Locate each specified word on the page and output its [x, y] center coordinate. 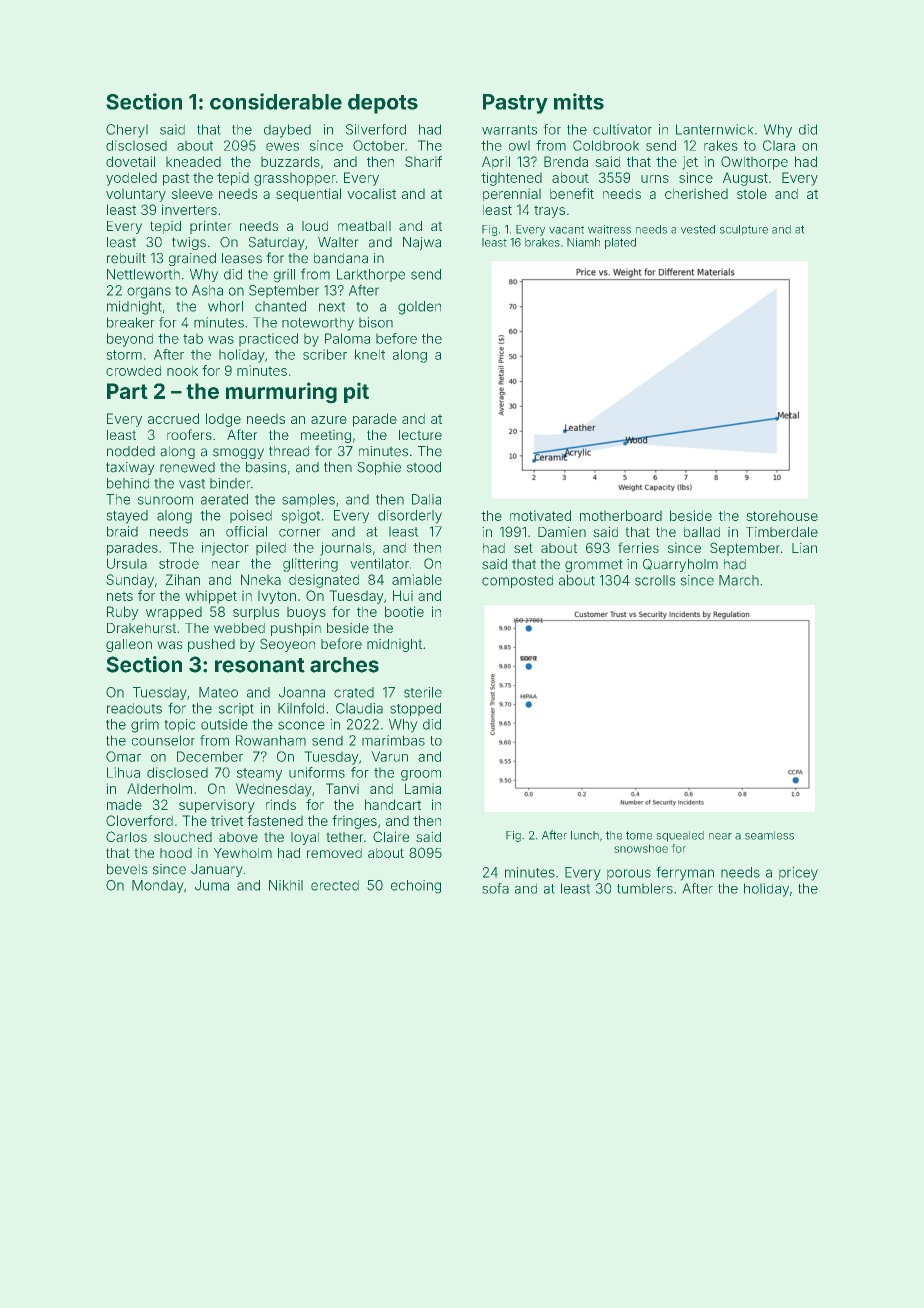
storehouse [782, 516]
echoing [416, 886]
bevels [127, 869]
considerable [276, 101]
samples [308, 500]
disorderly [410, 517]
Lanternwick [714, 129]
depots [383, 104]
